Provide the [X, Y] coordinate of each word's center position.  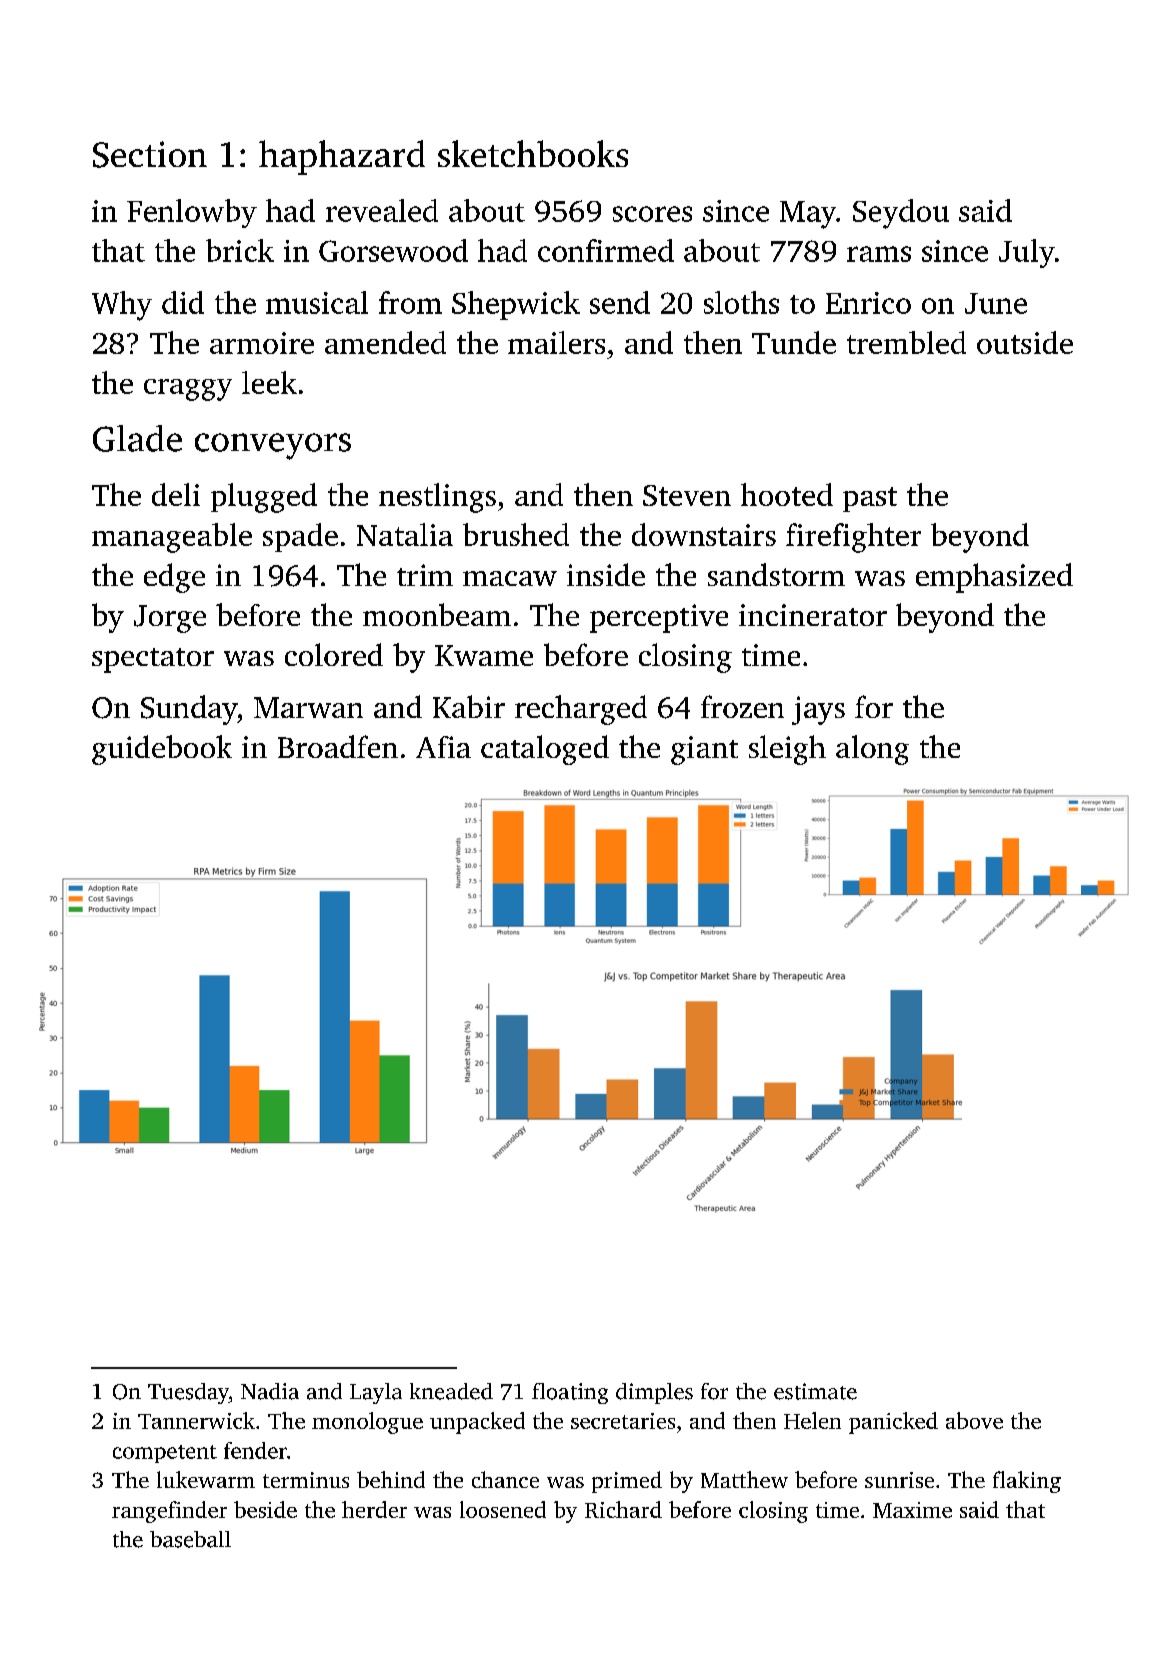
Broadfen [338, 746]
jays [818, 710]
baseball [190, 1539]
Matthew [744, 1479]
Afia [443, 747]
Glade [137, 438]
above [974, 1420]
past [870, 499]
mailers [556, 342]
